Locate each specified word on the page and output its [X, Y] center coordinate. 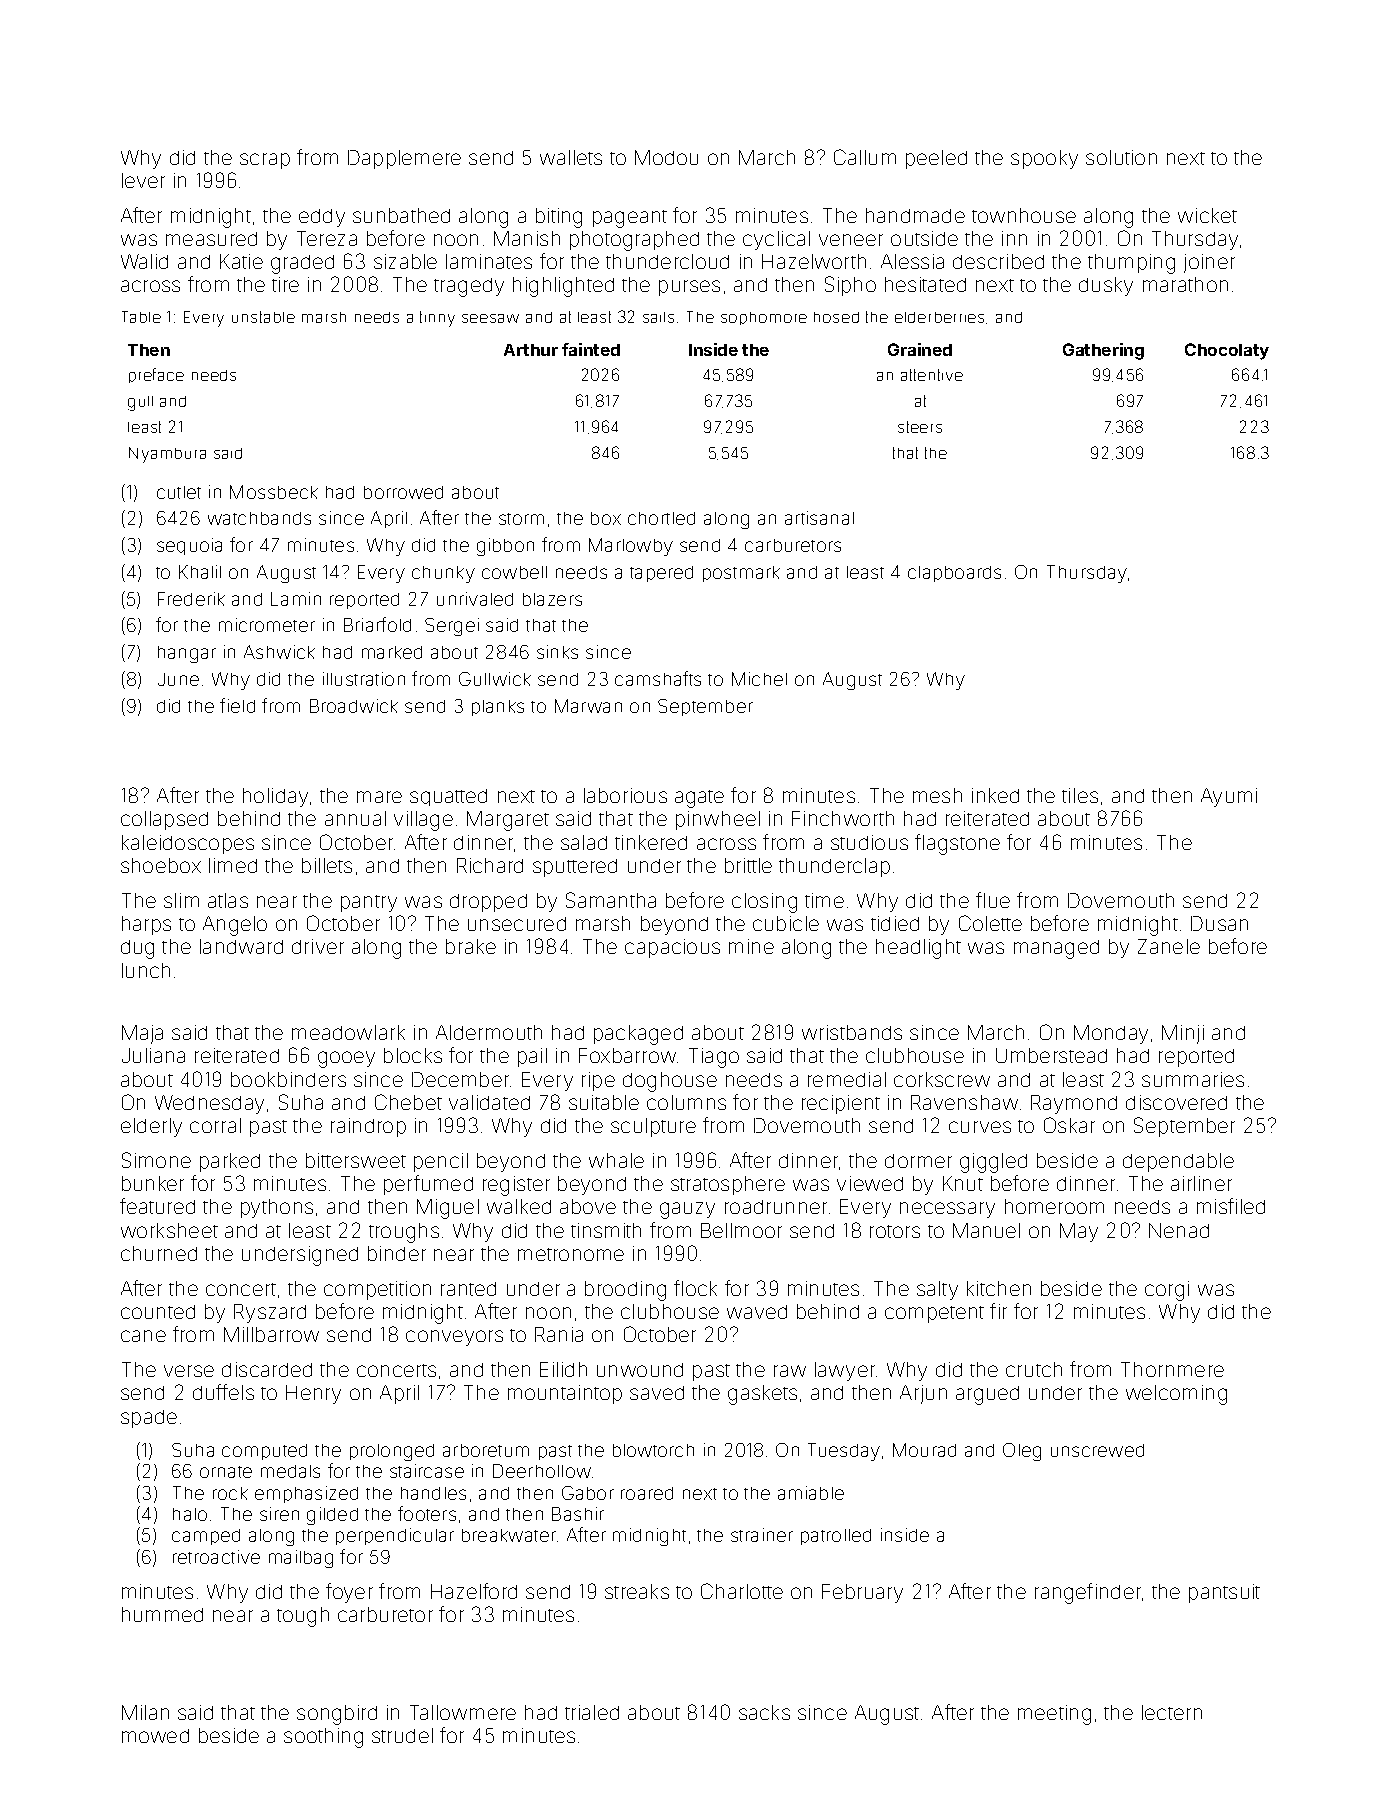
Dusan [1219, 923]
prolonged [392, 1452]
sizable [405, 261]
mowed [155, 1736]
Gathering [1103, 351]
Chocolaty [1227, 351]
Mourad [924, 1450]
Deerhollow [542, 1471]
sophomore [764, 318]
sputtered [575, 868]
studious [869, 842]
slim [181, 900]
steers [920, 427]
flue [993, 900]
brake [471, 946]
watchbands [259, 518]
